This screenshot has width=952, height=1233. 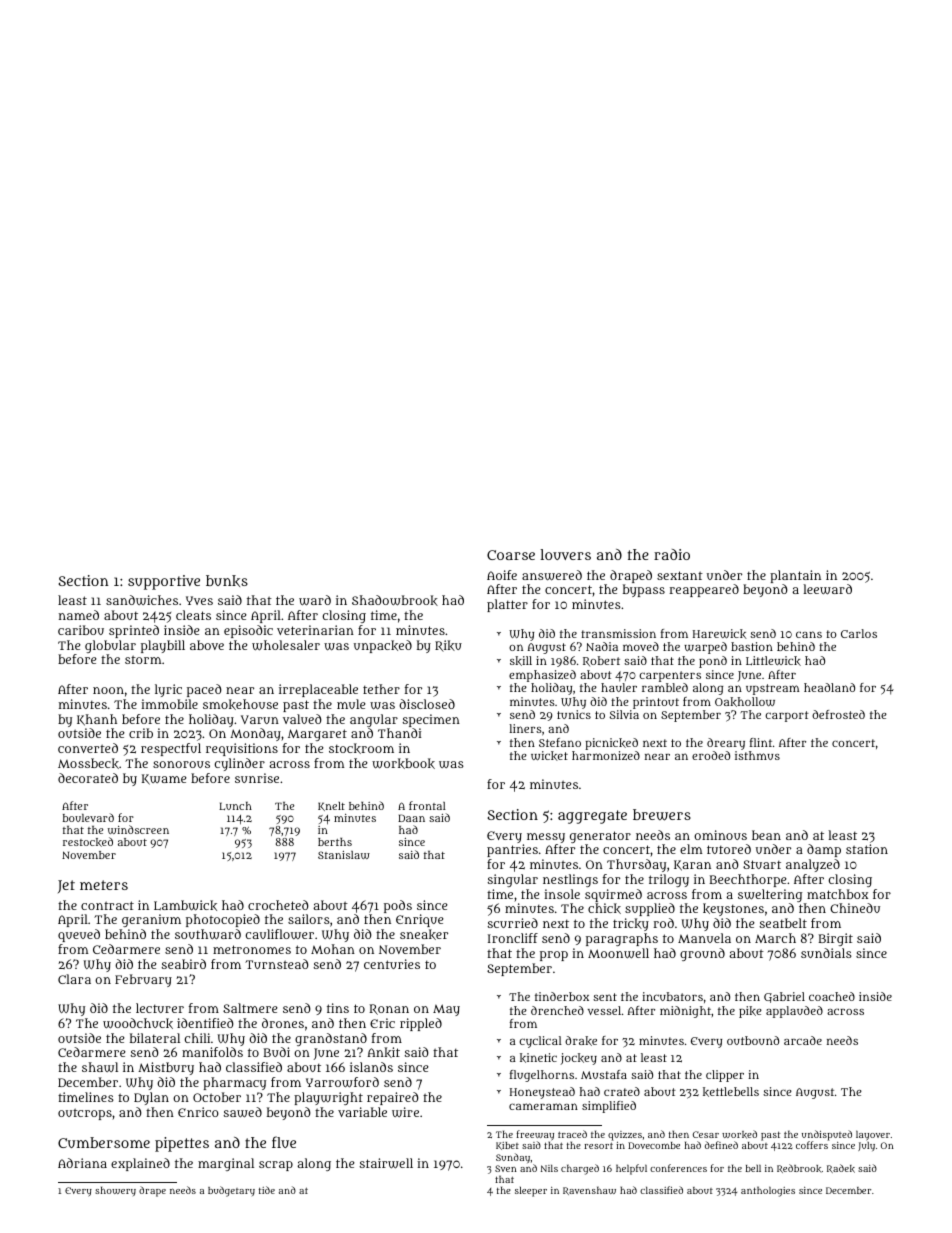 What do you see at coordinates (267, 1190) in the screenshot?
I see `tide` at bounding box center [267, 1190].
